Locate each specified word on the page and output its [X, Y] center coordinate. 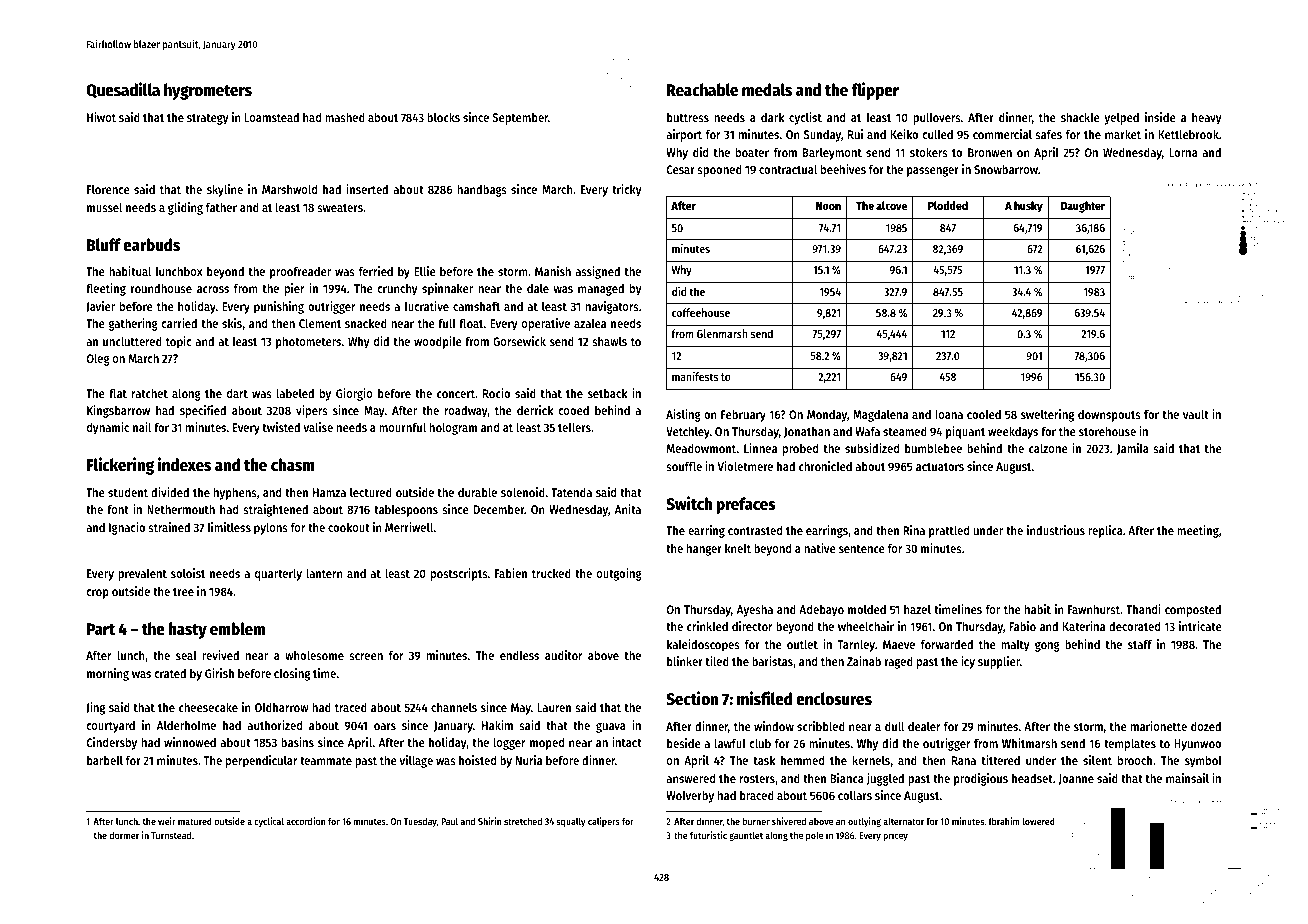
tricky [626, 190]
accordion [306, 821]
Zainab [864, 661]
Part [101, 629]
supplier [999, 662]
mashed [345, 117]
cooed [573, 410]
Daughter [1083, 207]
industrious [1056, 530]
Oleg [98, 359]
